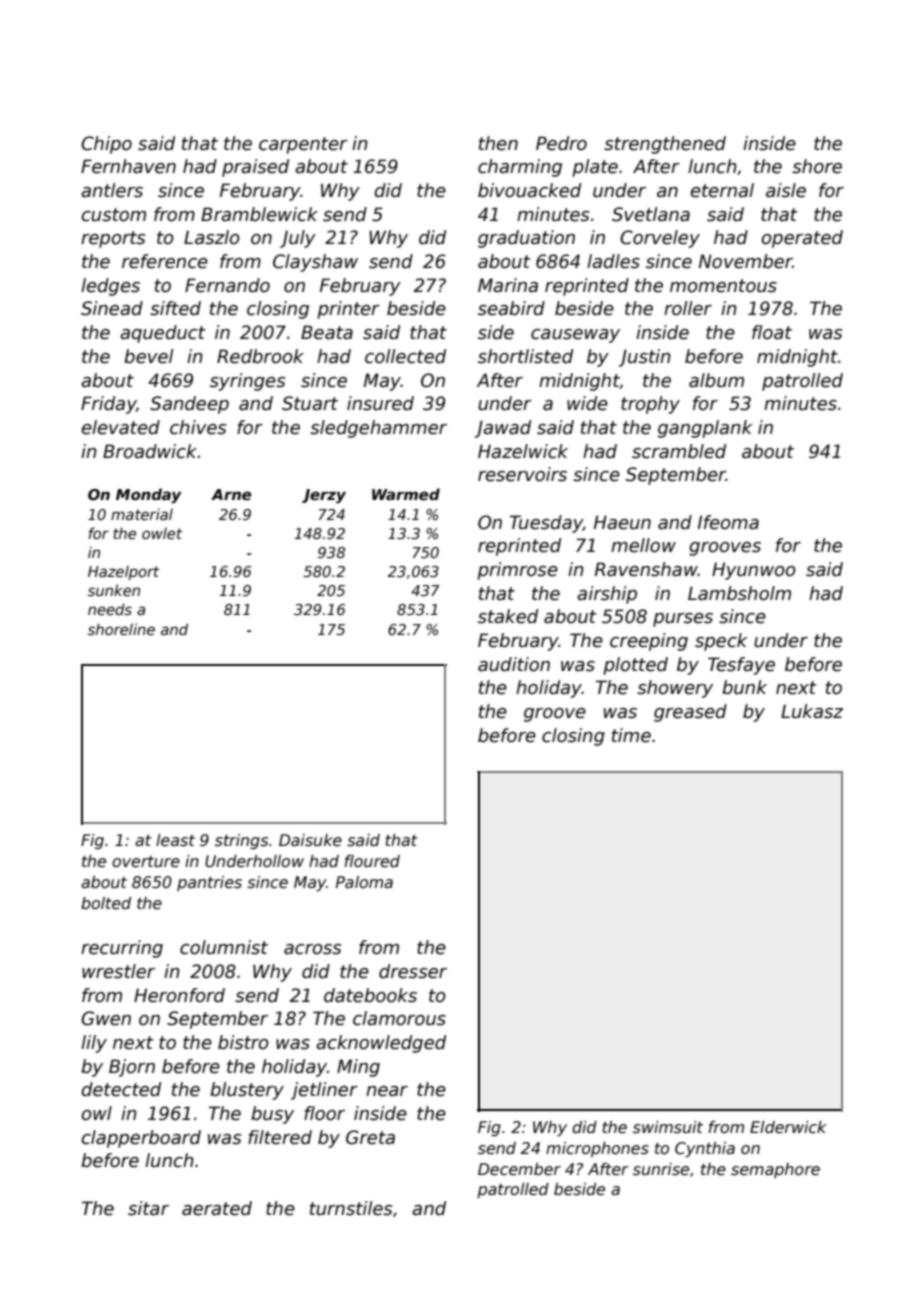 The image size is (924, 1314). I want to click on overture, so click(146, 862).
